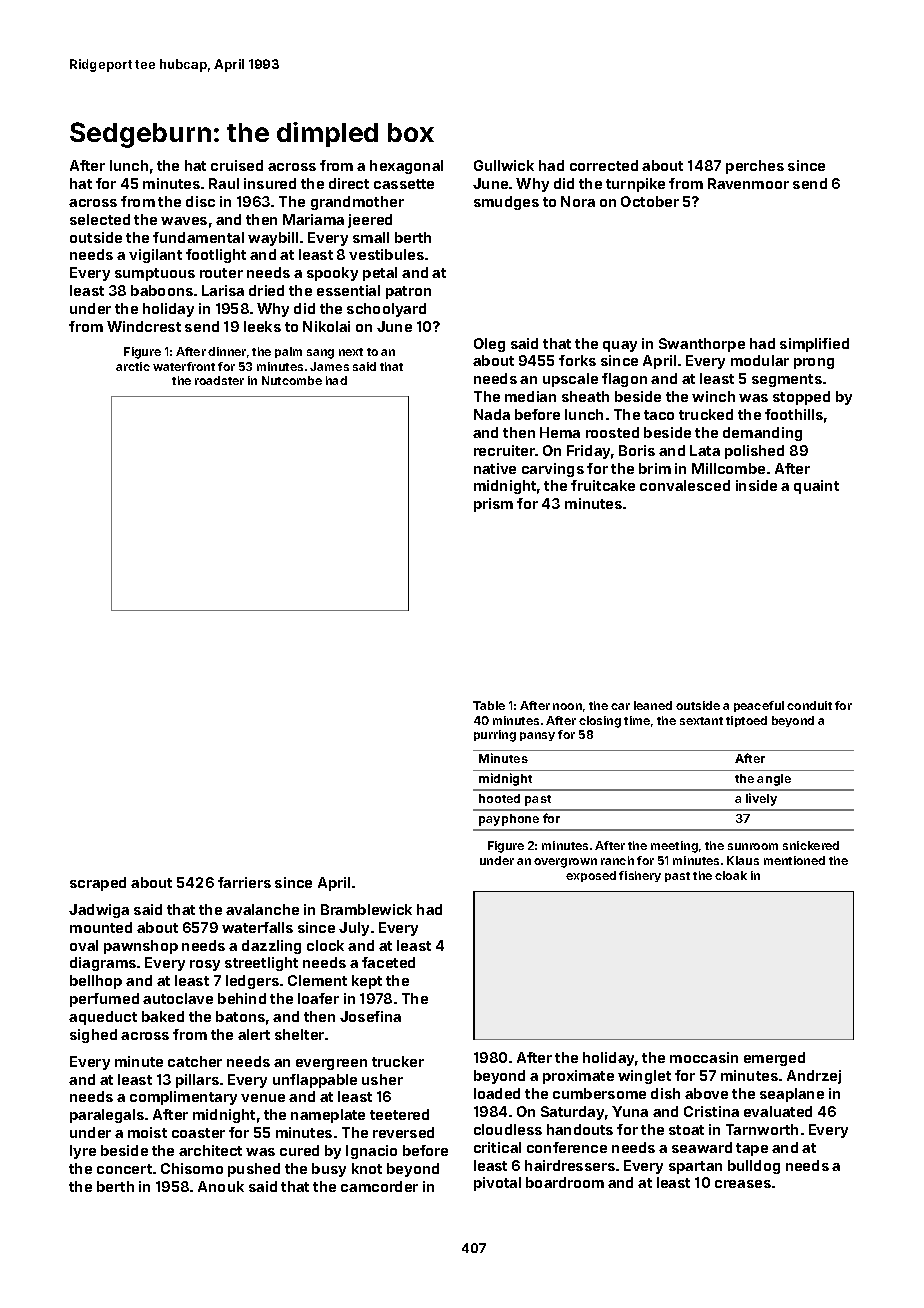 This image has width=924, height=1308. Describe the element at coordinates (244, 882) in the image. I see `farriers` at that location.
